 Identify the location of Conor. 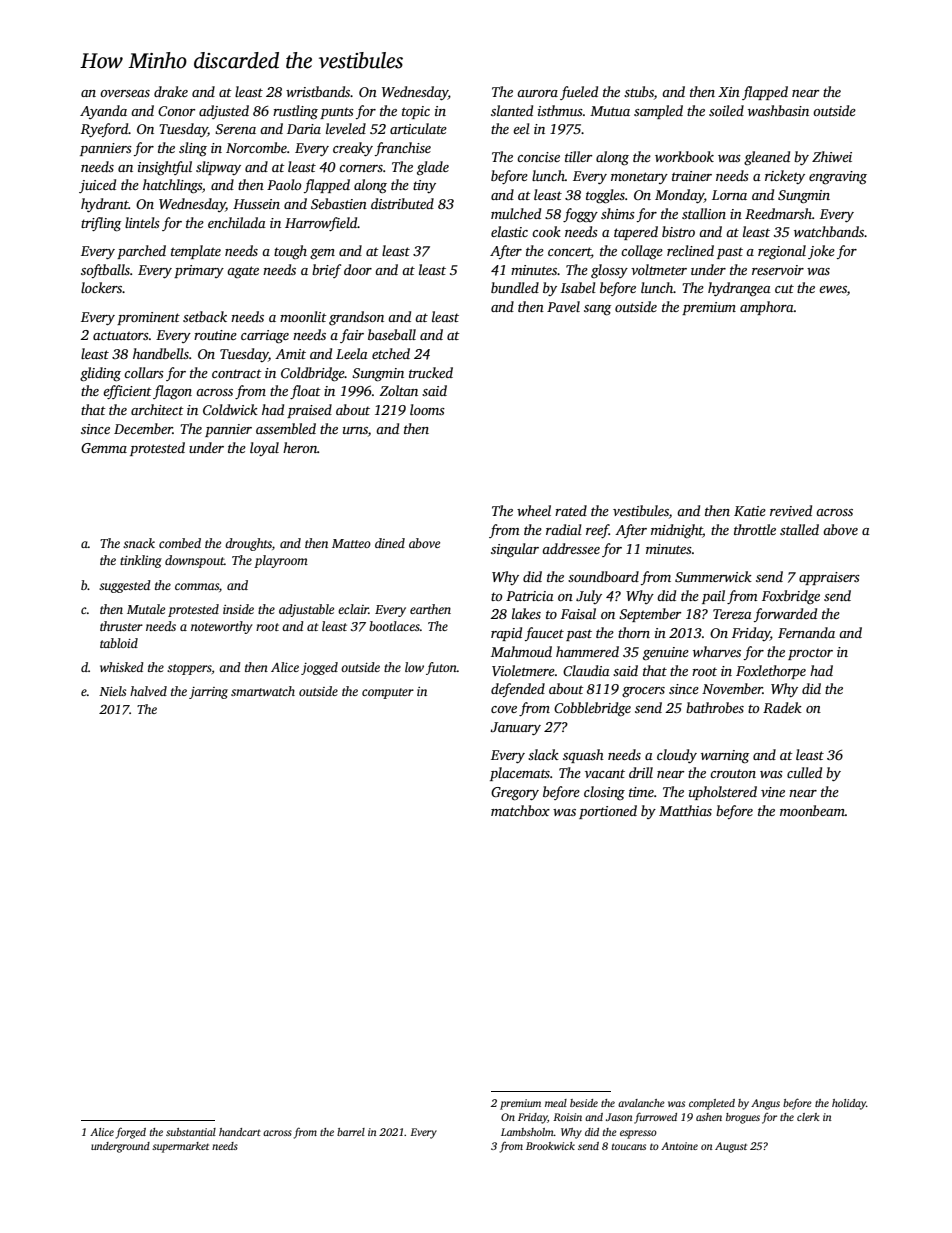
(176, 111).
